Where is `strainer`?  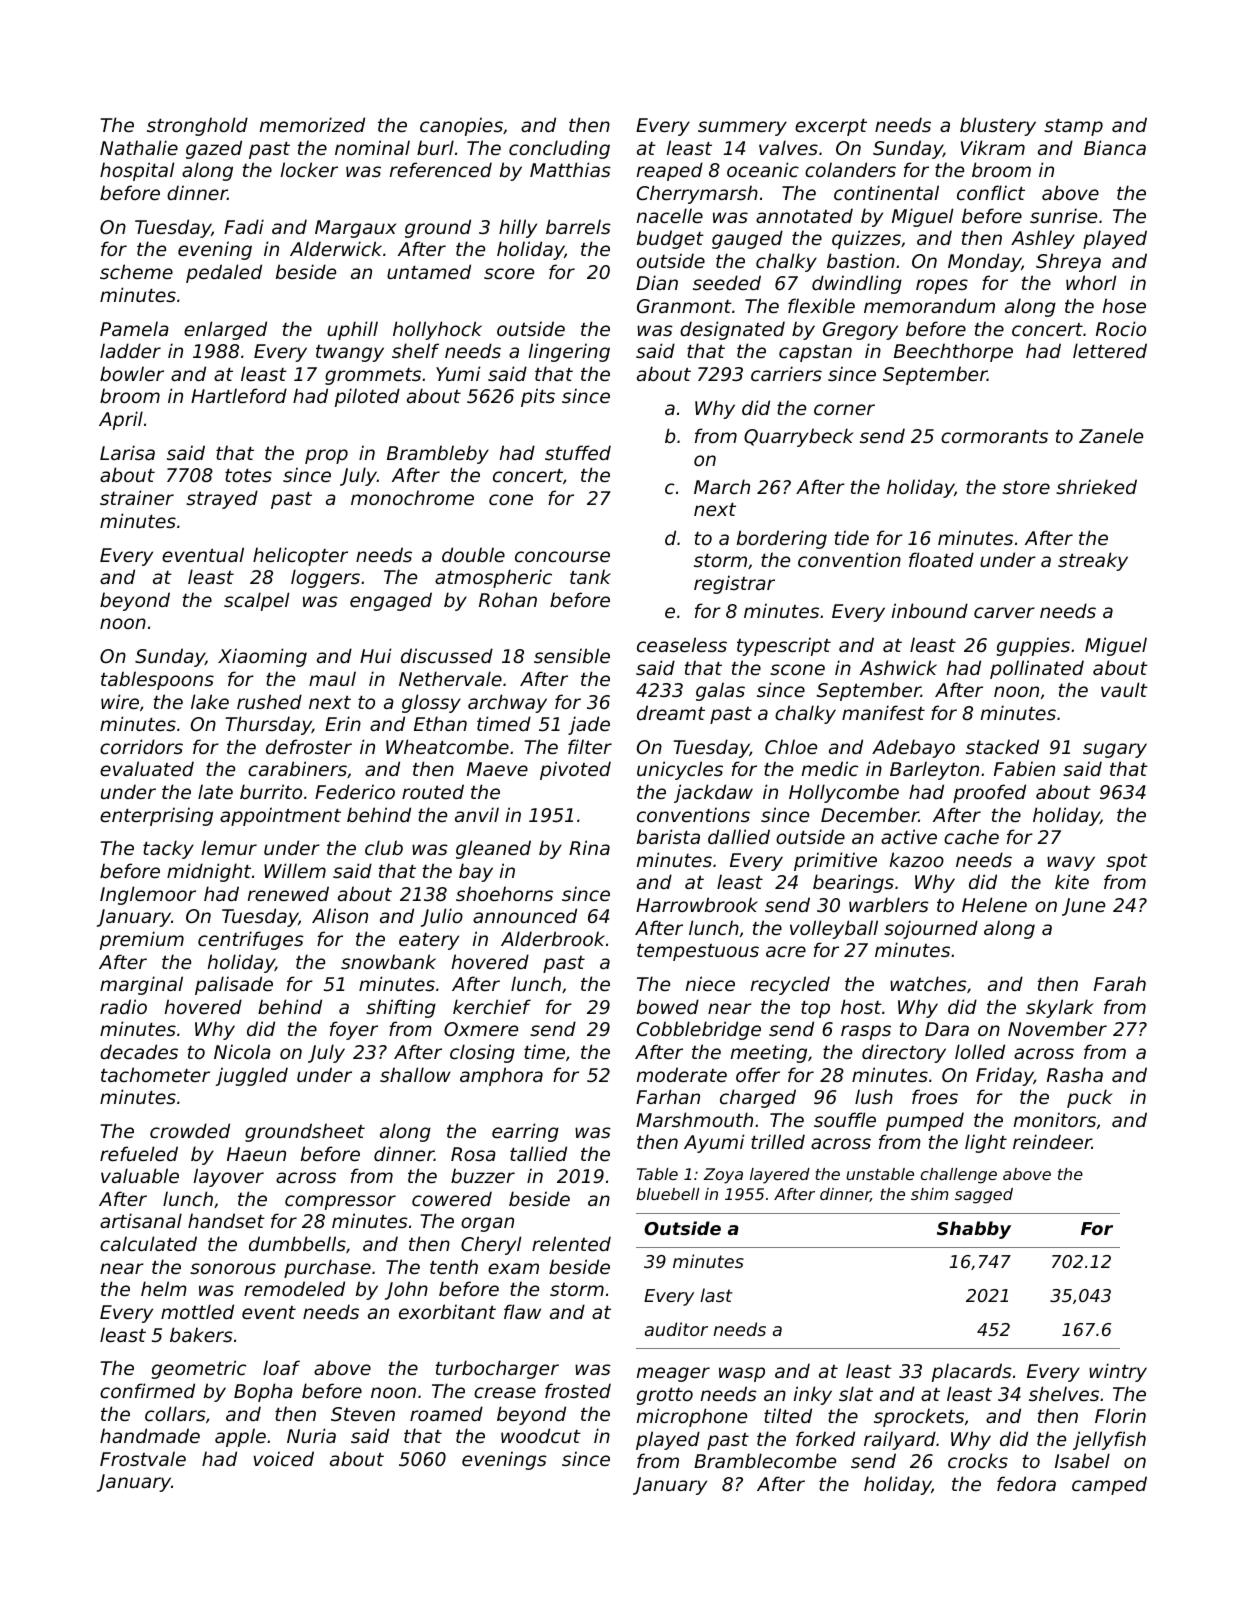
strainer is located at coordinates (137, 497).
